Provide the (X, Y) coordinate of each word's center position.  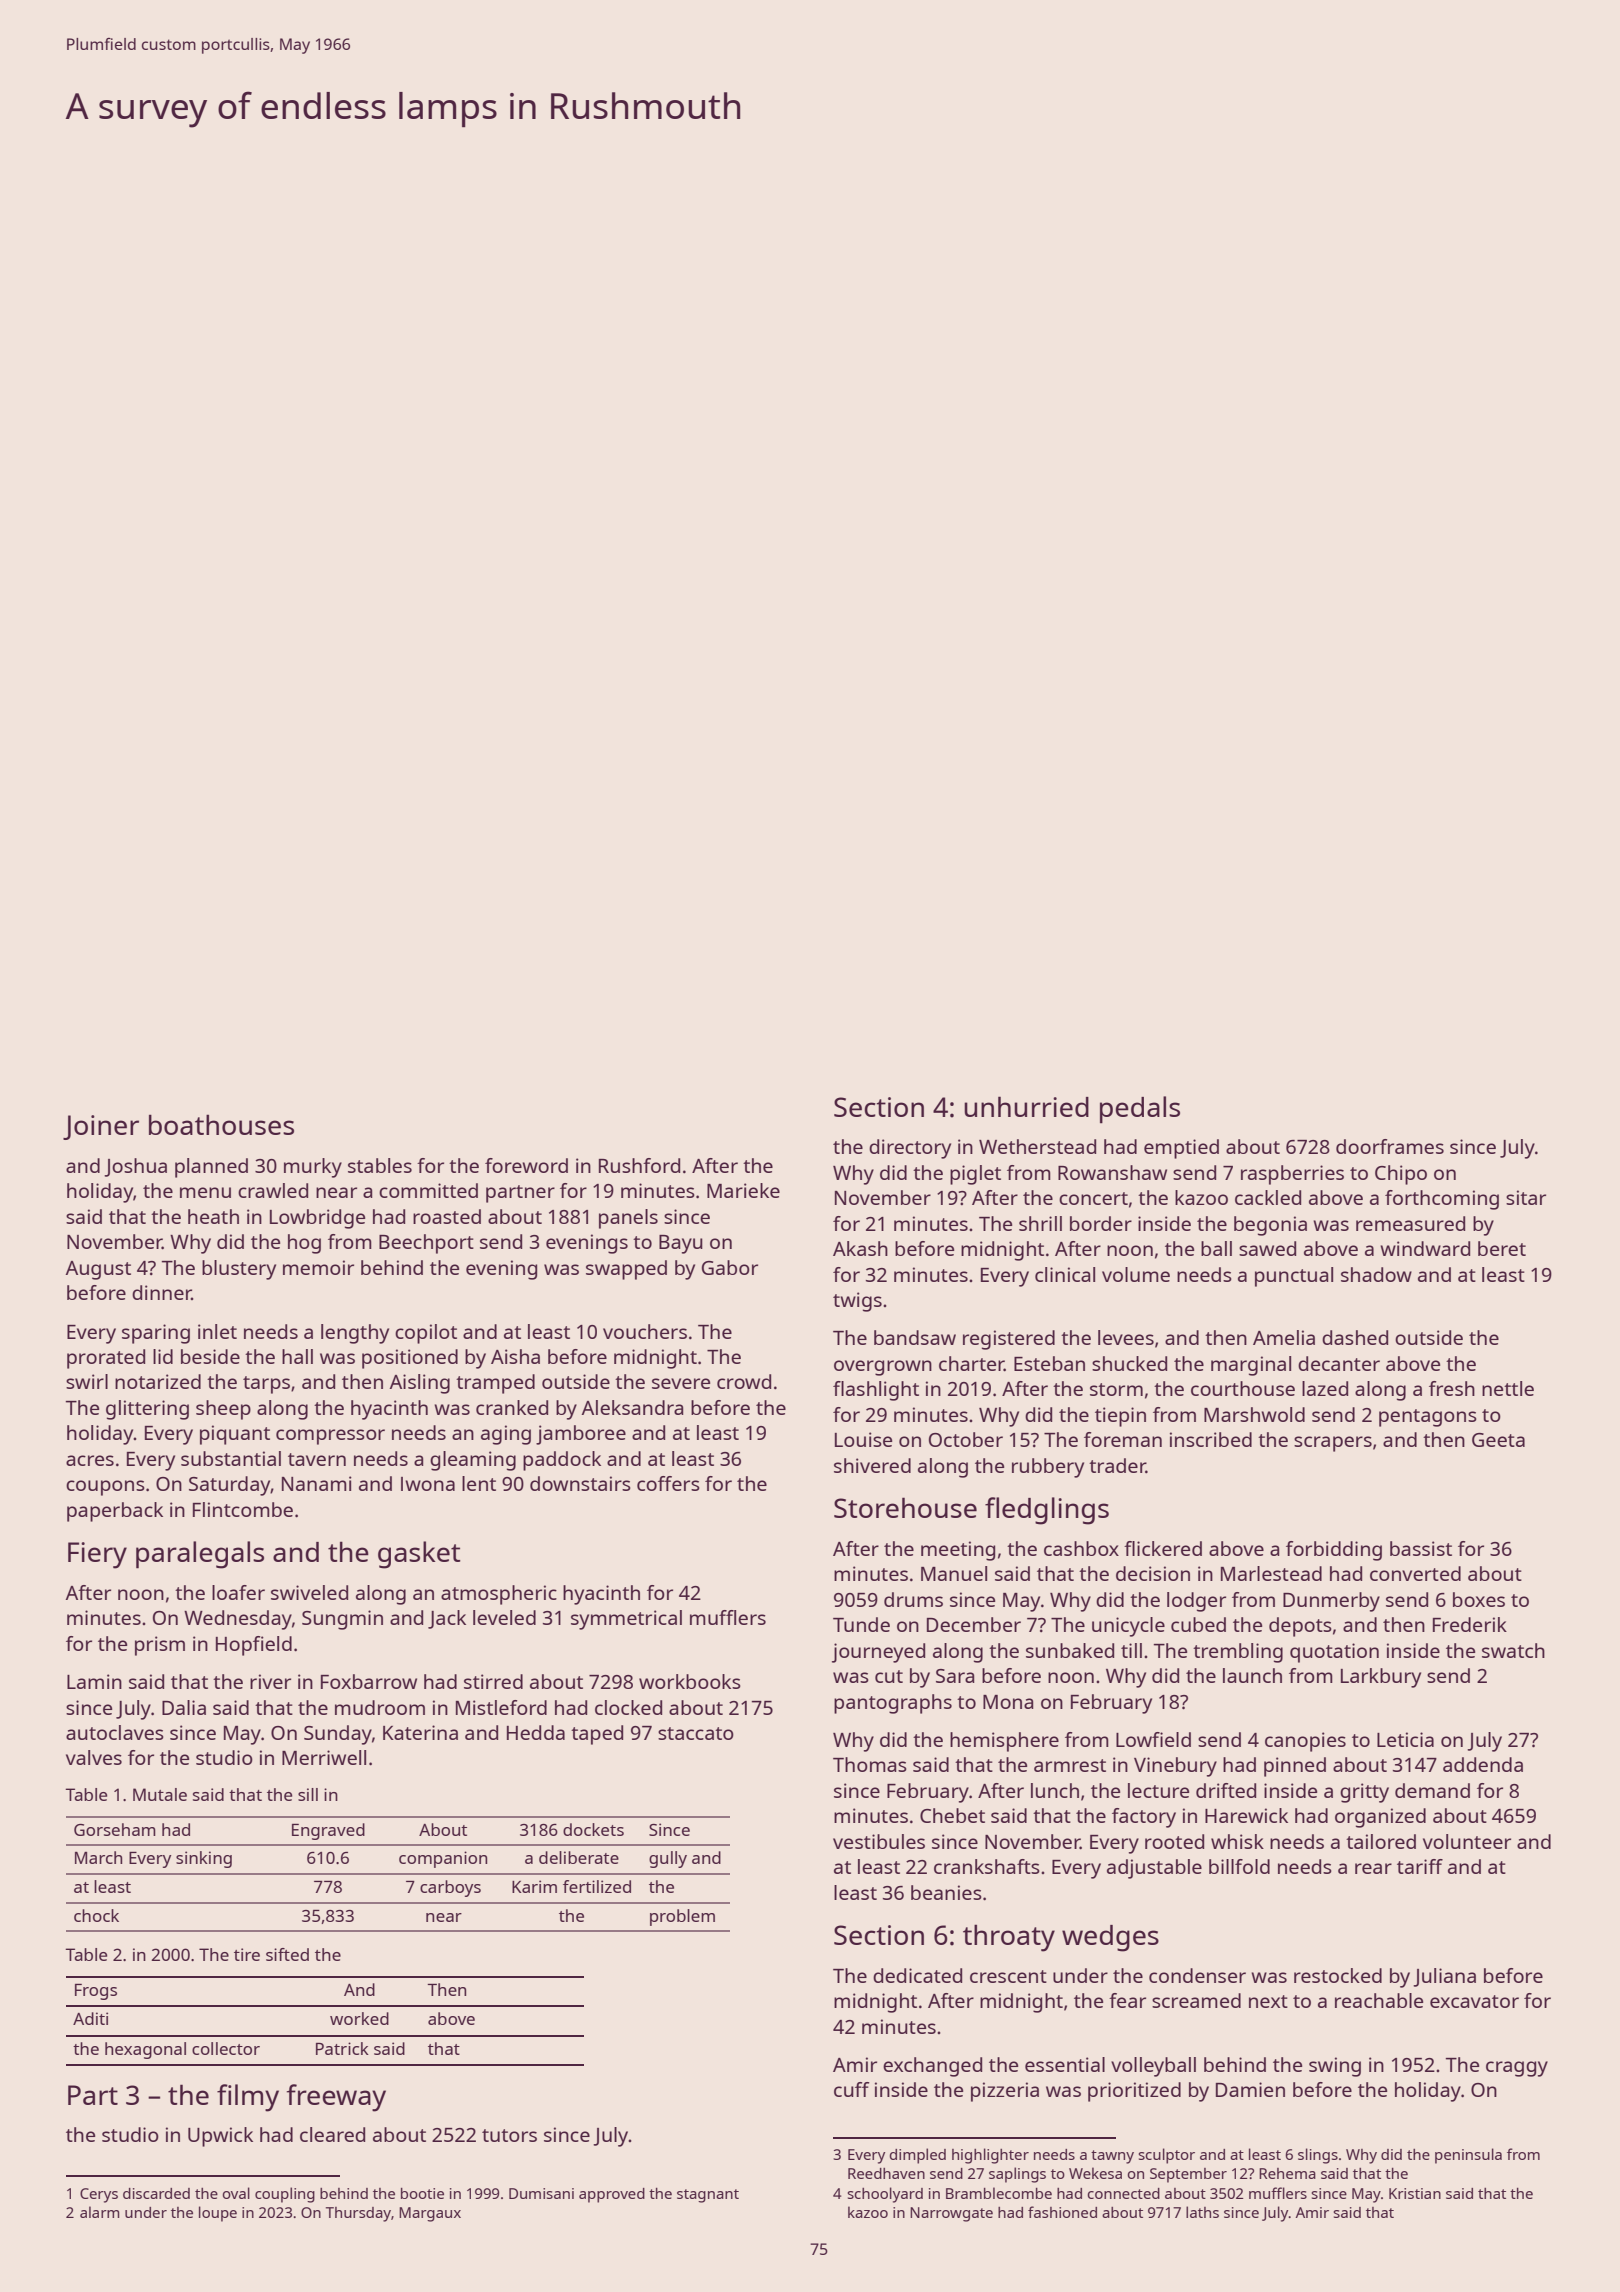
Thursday (358, 2214)
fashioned (1062, 2212)
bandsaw (915, 1337)
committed (428, 1190)
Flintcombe (243, 1509)
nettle (1508, 1388)
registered (1009, 1340)
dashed (1355, 1337)
